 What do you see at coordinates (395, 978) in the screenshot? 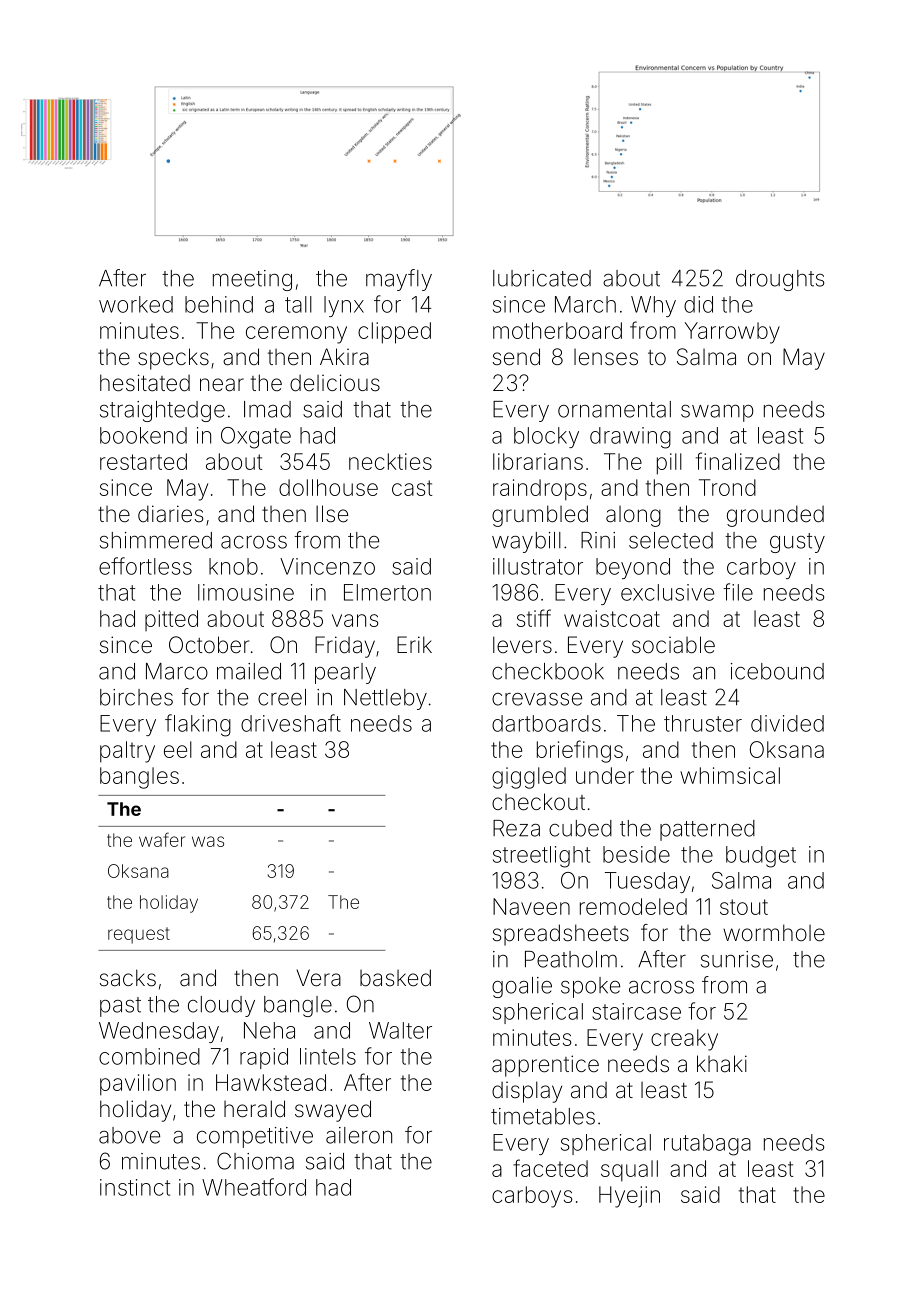
I see `basked` at bounding box center [395, 978].
